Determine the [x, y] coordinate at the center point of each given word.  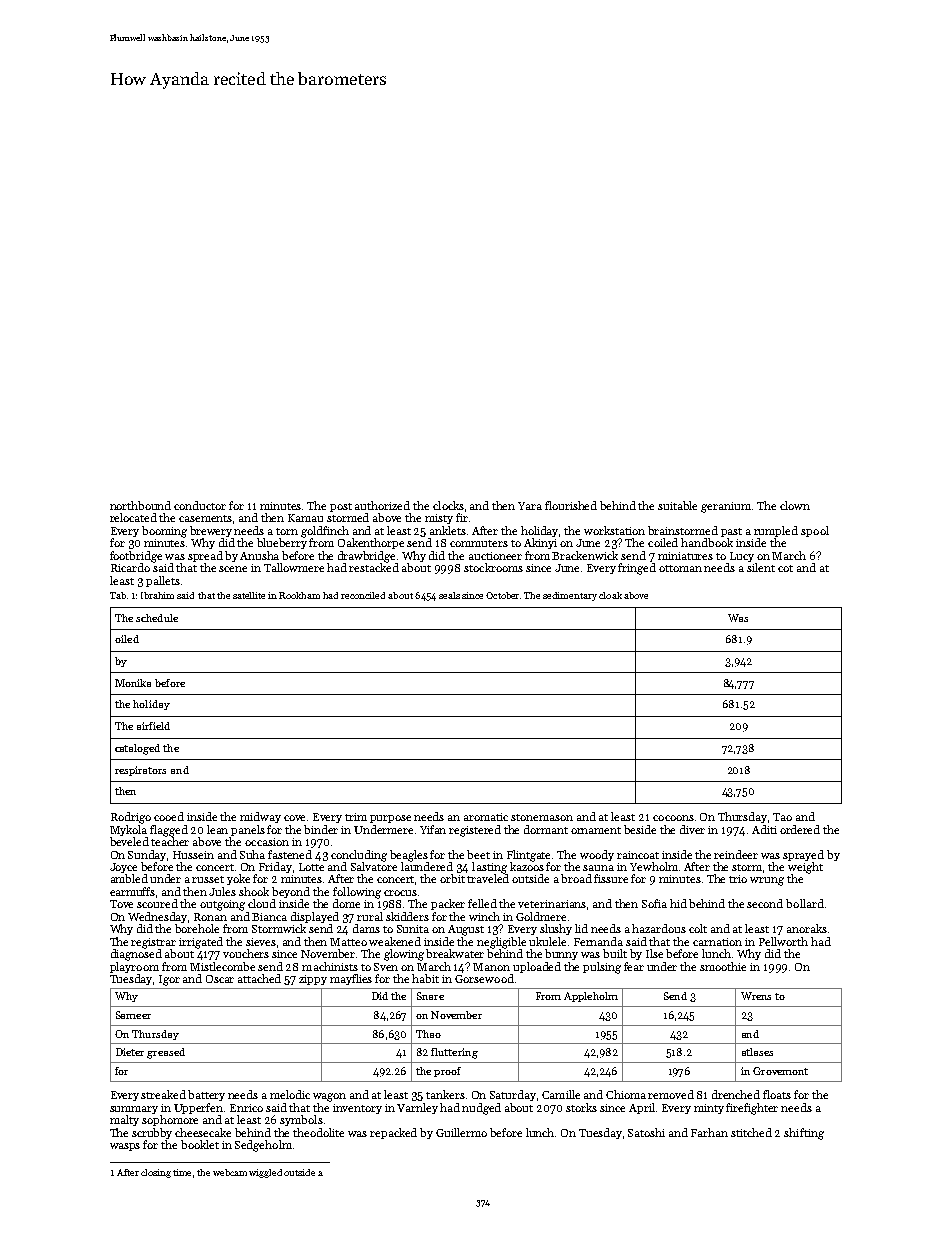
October [503, 595]
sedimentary [570, 596]
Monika [133, 683]
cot [785, 568]
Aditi [764, 829]
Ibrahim [157, 595]
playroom [134, 967]
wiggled [265, 1173]
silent [761, 567]
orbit [452, 878]
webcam [230, 1172]
